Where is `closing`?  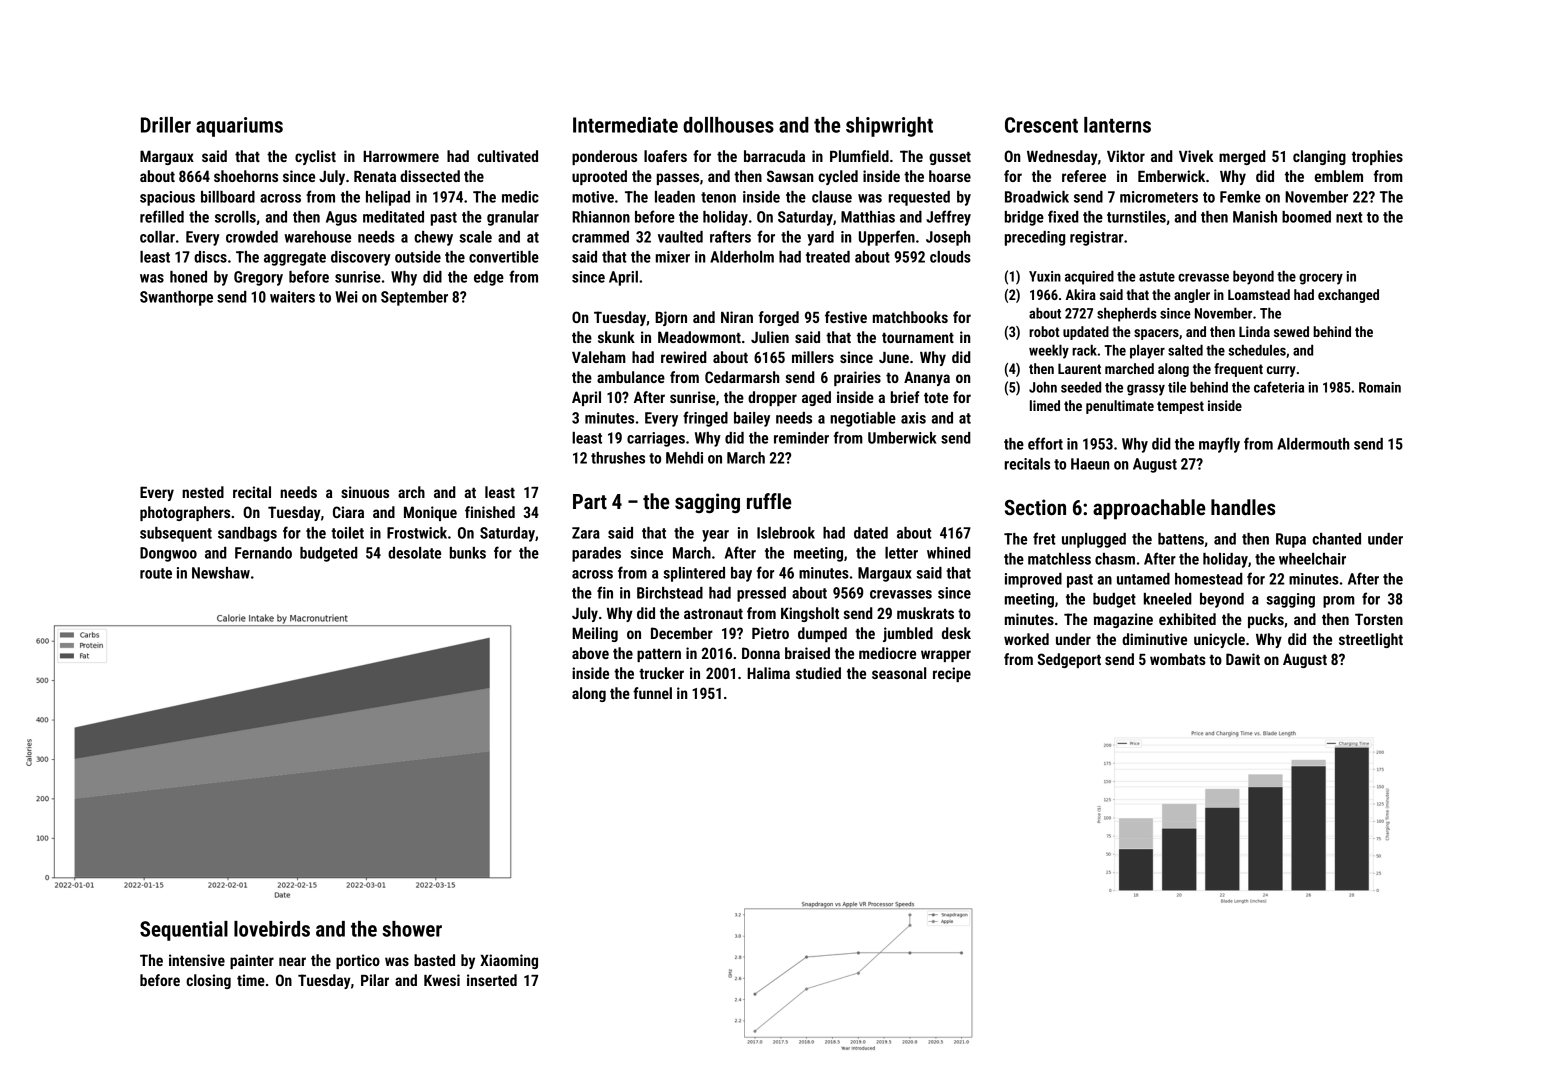
closing is located at coordinates (208, 981).
